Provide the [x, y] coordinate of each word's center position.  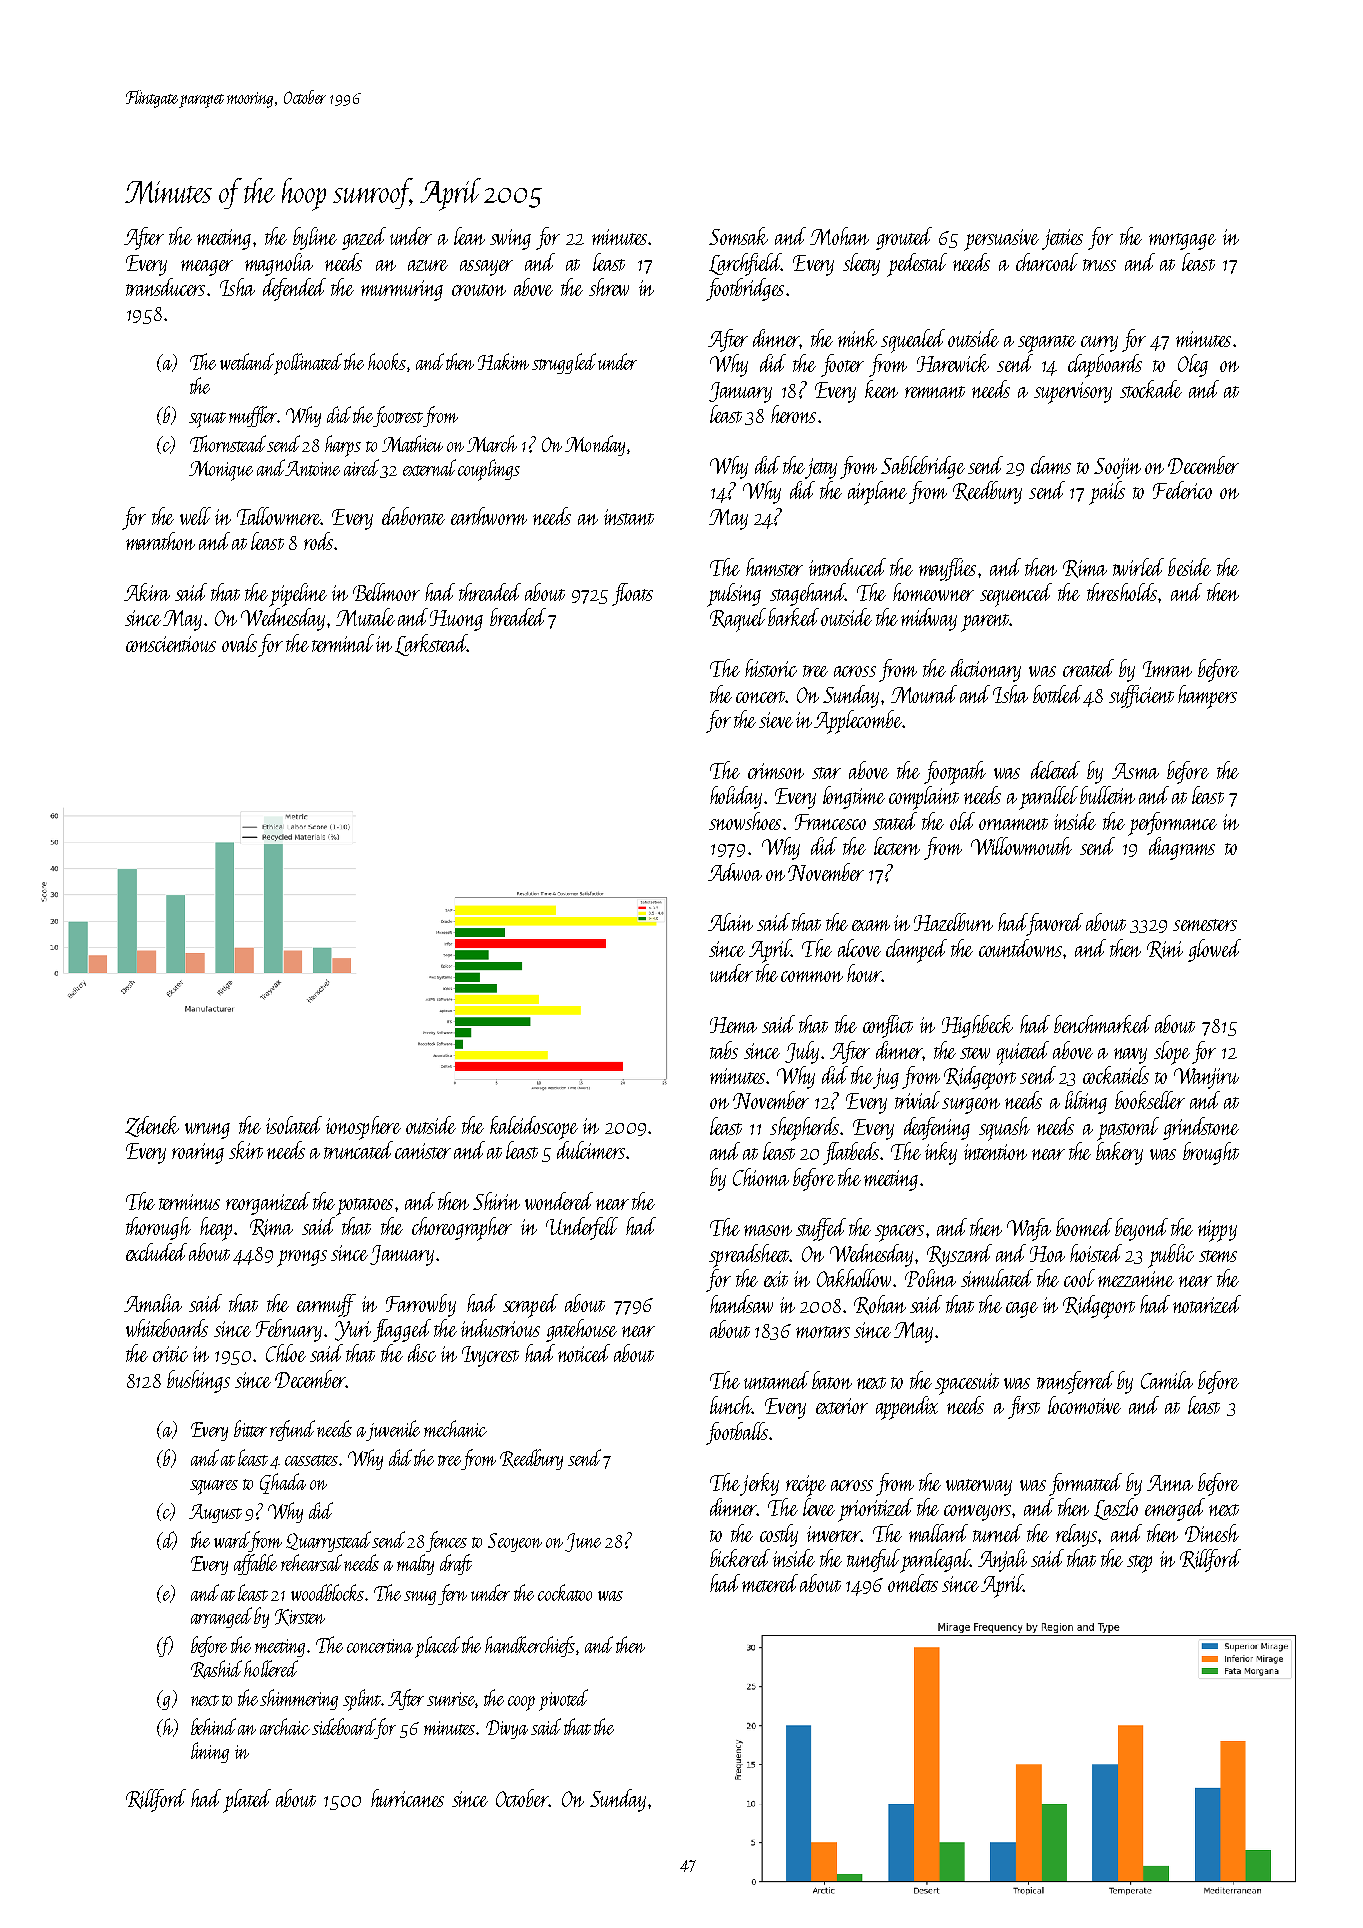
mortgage [1182, 241]
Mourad [924, 694]
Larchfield [745, 264]
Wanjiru [1206, 1078]
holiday [736, 797]
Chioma [761, 1177]
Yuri [353, 1331]
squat [207, 420]
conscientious [171, 644]
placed [437, 1647]
